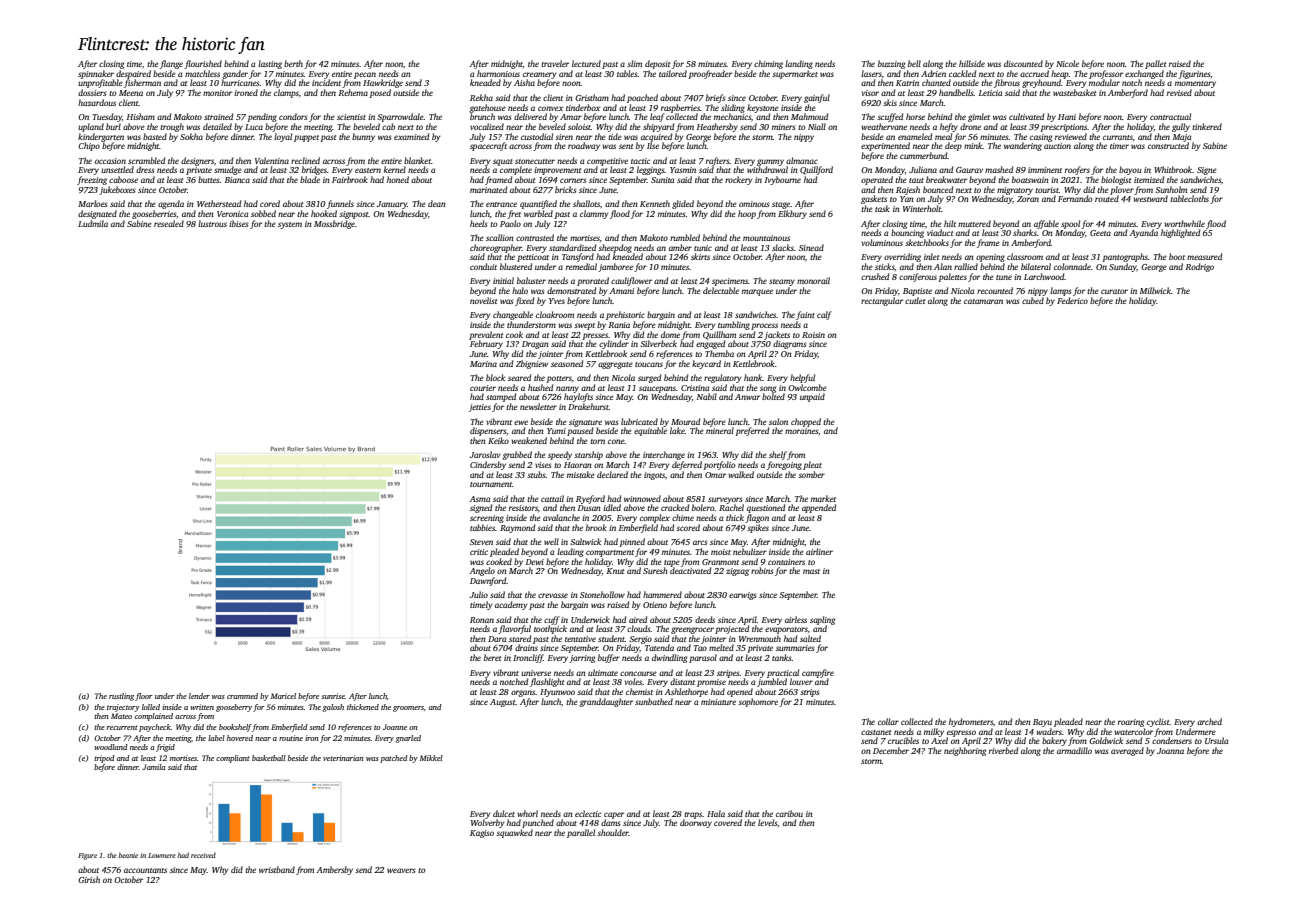  What do you see at coordinates (1042, 723) in the image?
I see `Bayu` at bounding box center [1042, 723].
